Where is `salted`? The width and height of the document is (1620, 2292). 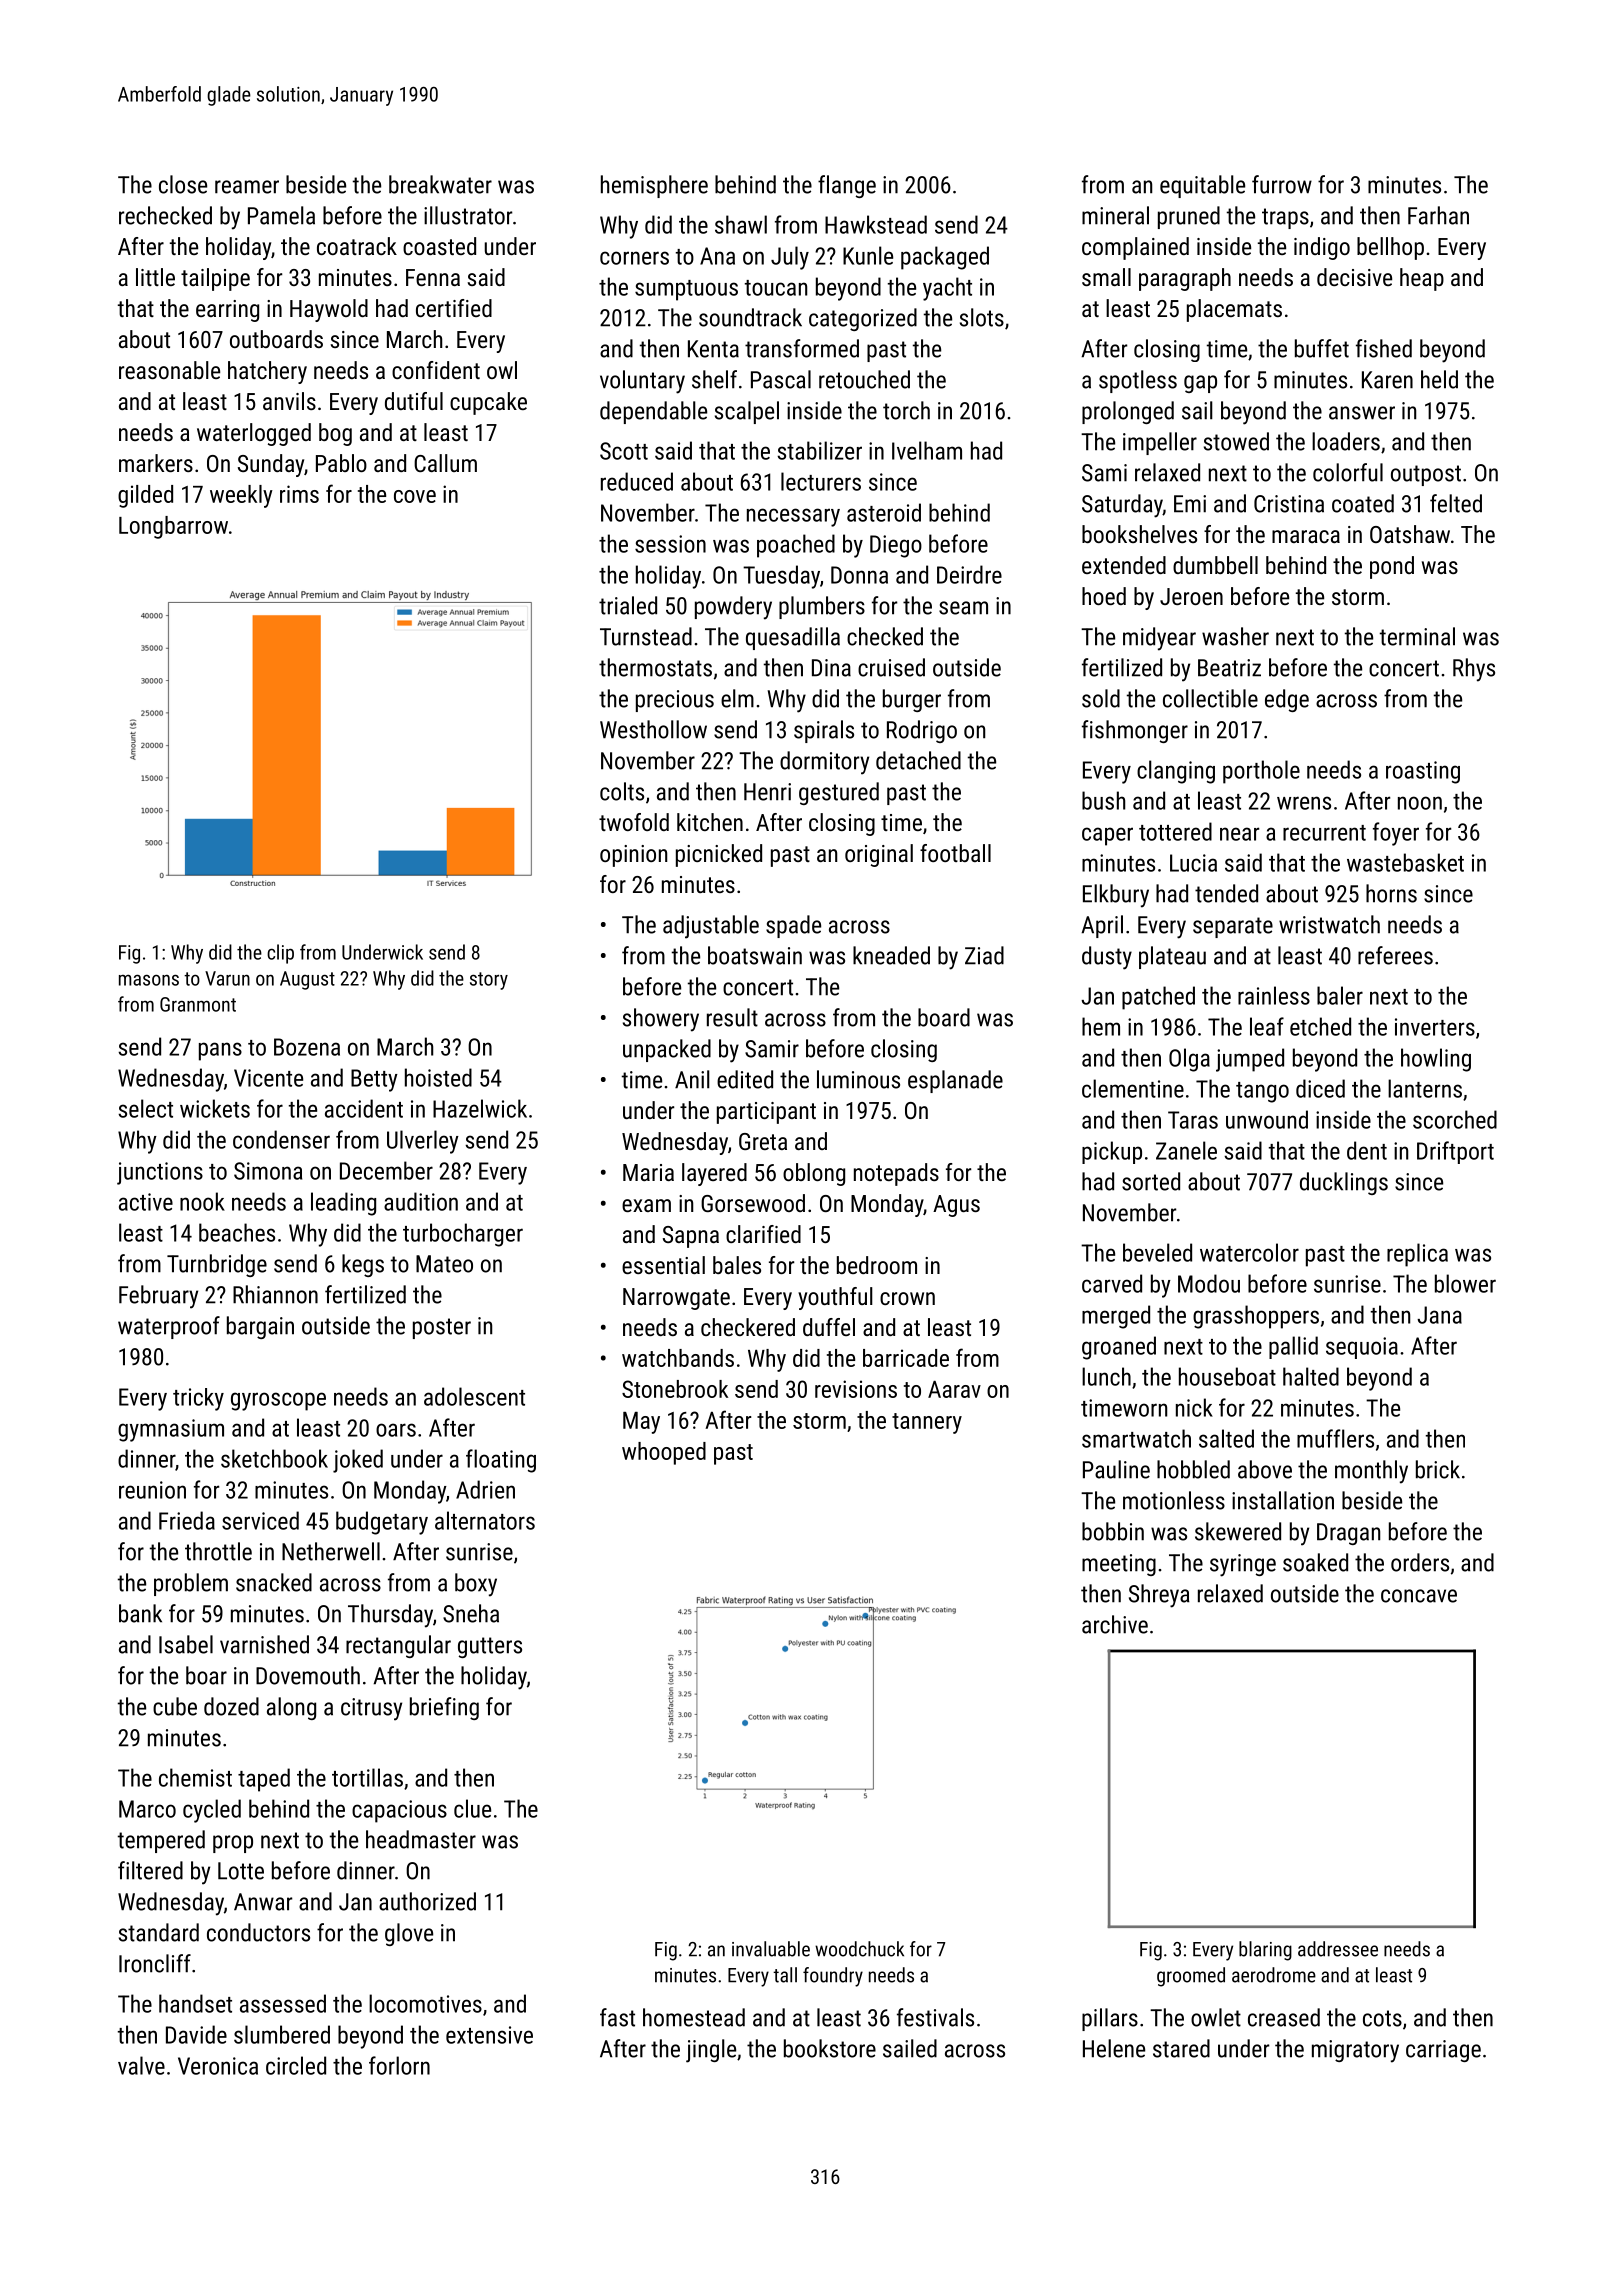
salted is located at coordinates (1226, 1438).
